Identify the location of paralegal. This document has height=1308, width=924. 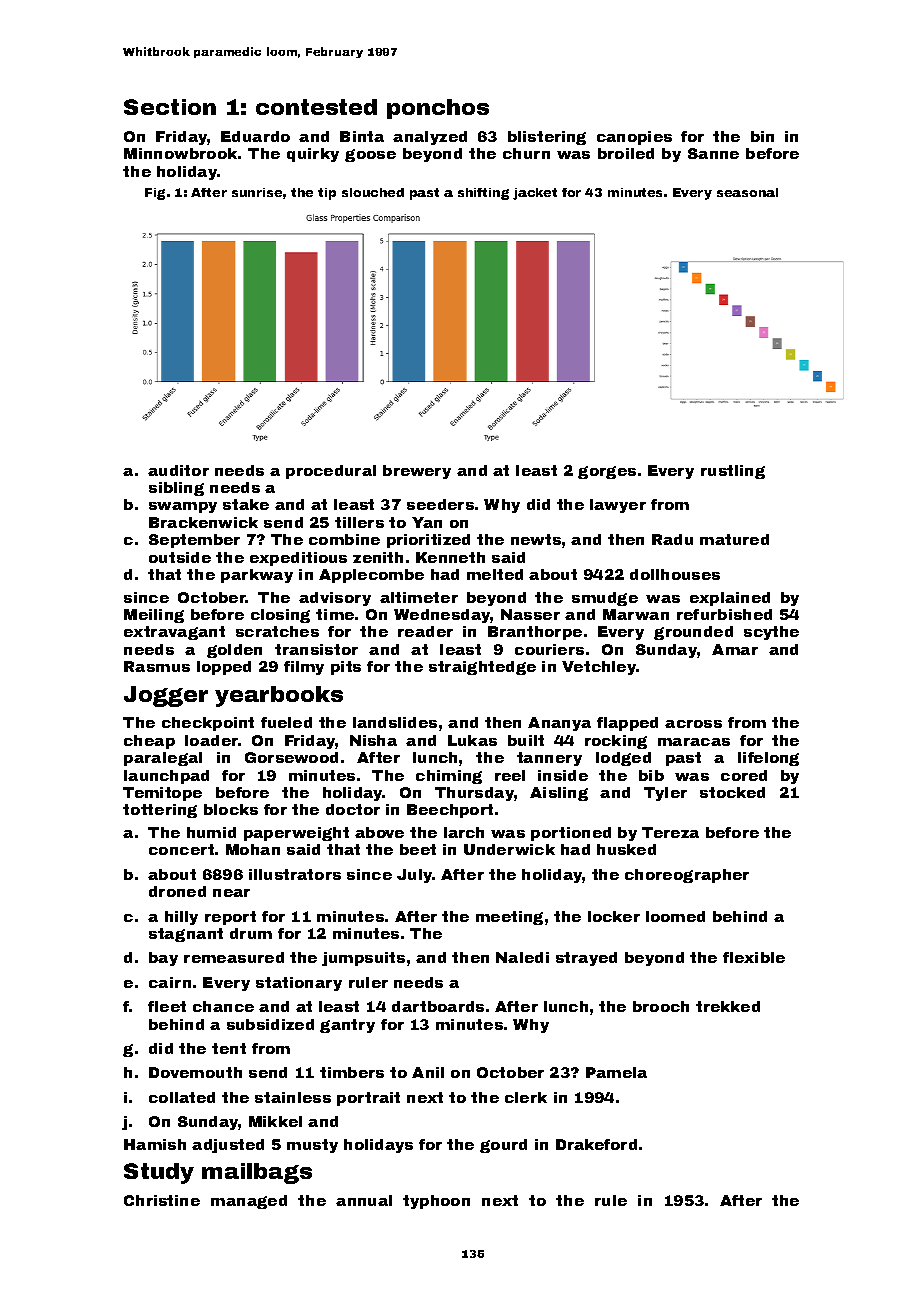
(163, 759).
